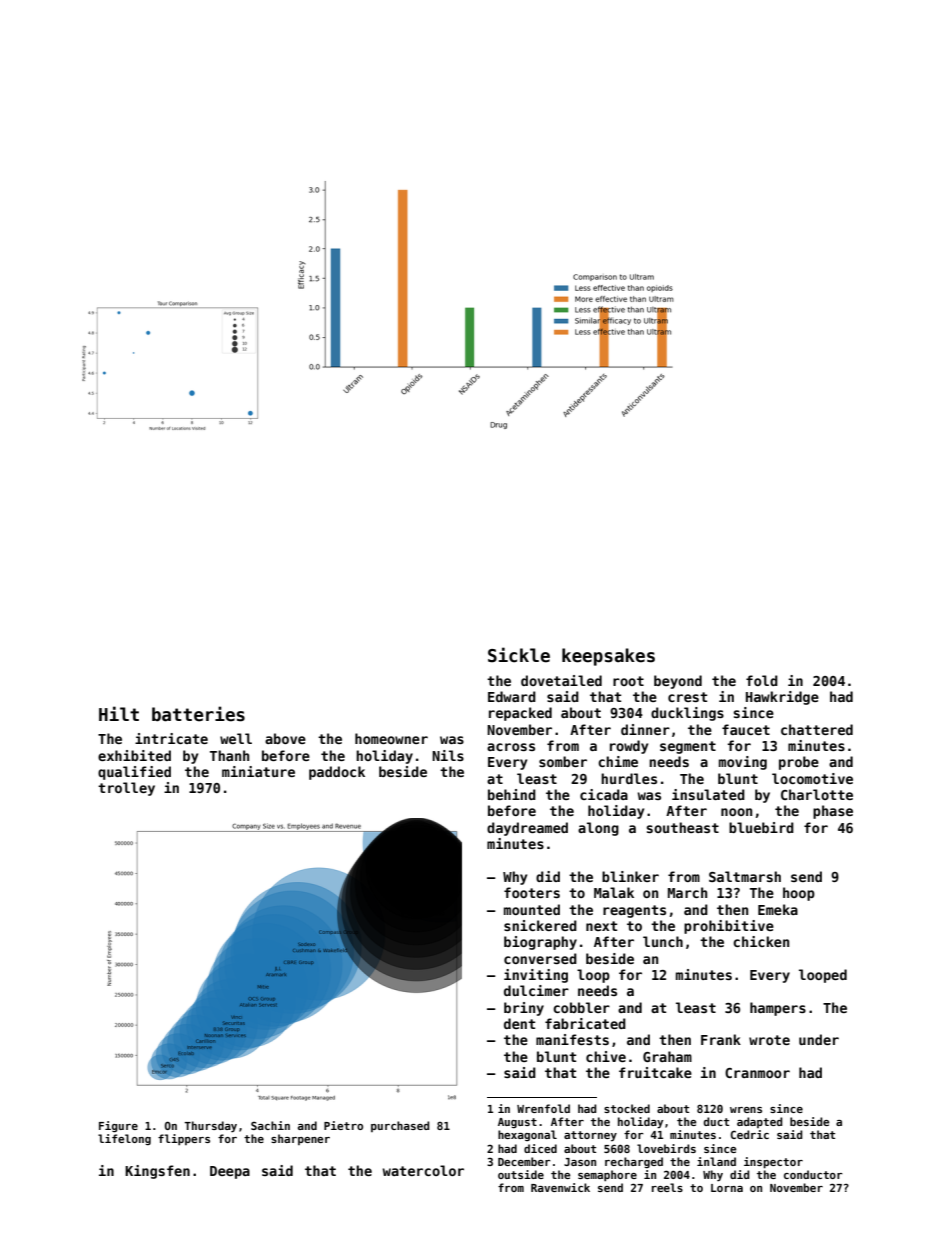 This page has height=1233, width=952. Describe the element at coordinates (773, 1162) in the page. I see `inspector` at that location.
